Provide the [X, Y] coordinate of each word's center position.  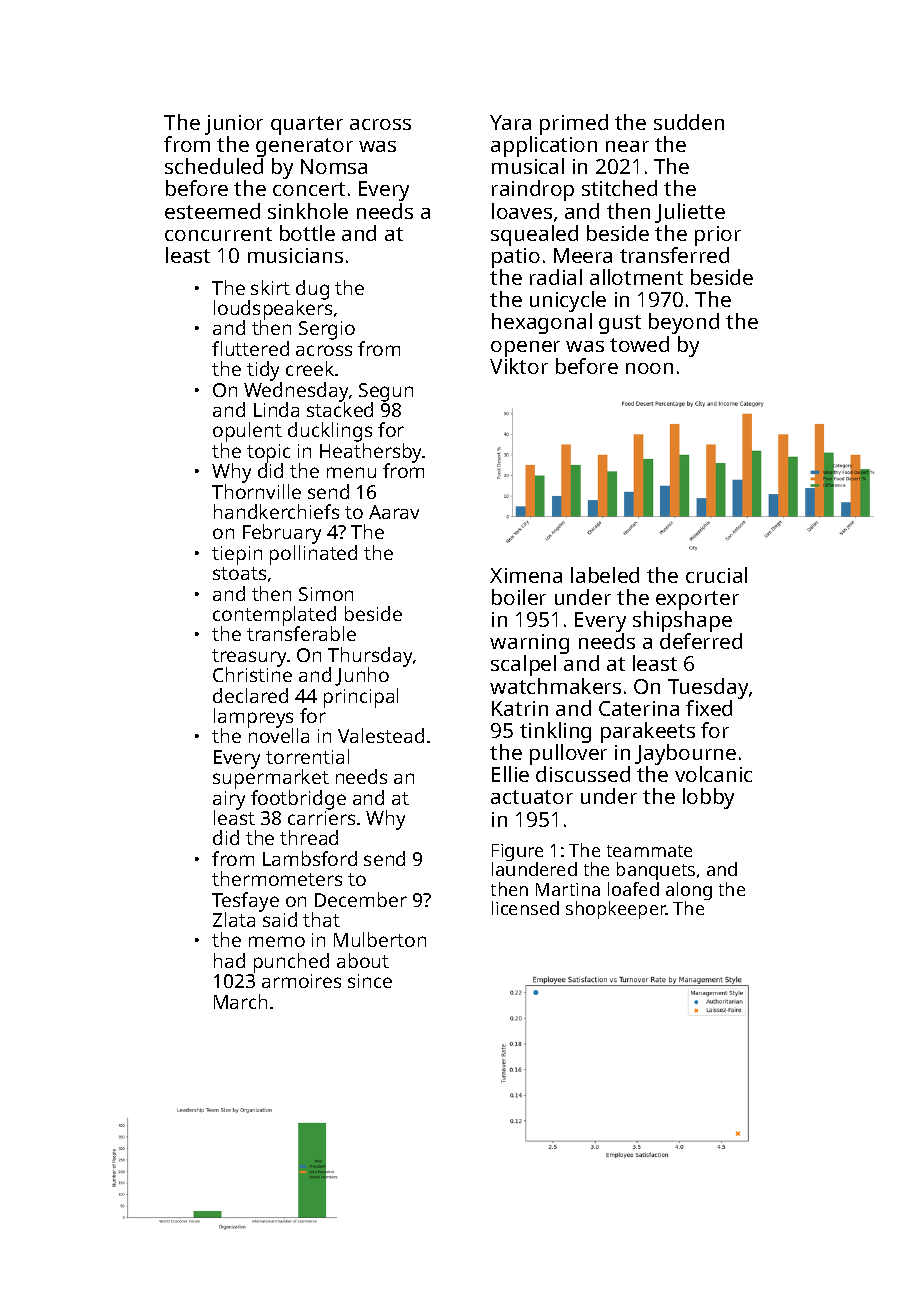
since [370, 981]
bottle [307, 233]
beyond [684, 323]
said [280, 919]
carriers [321, 818]
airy [229, 800]
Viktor [519, 366]
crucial [716, 575]
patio [516, 258]
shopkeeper [616, 910]
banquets [656, 871]
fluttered [250, 348]
